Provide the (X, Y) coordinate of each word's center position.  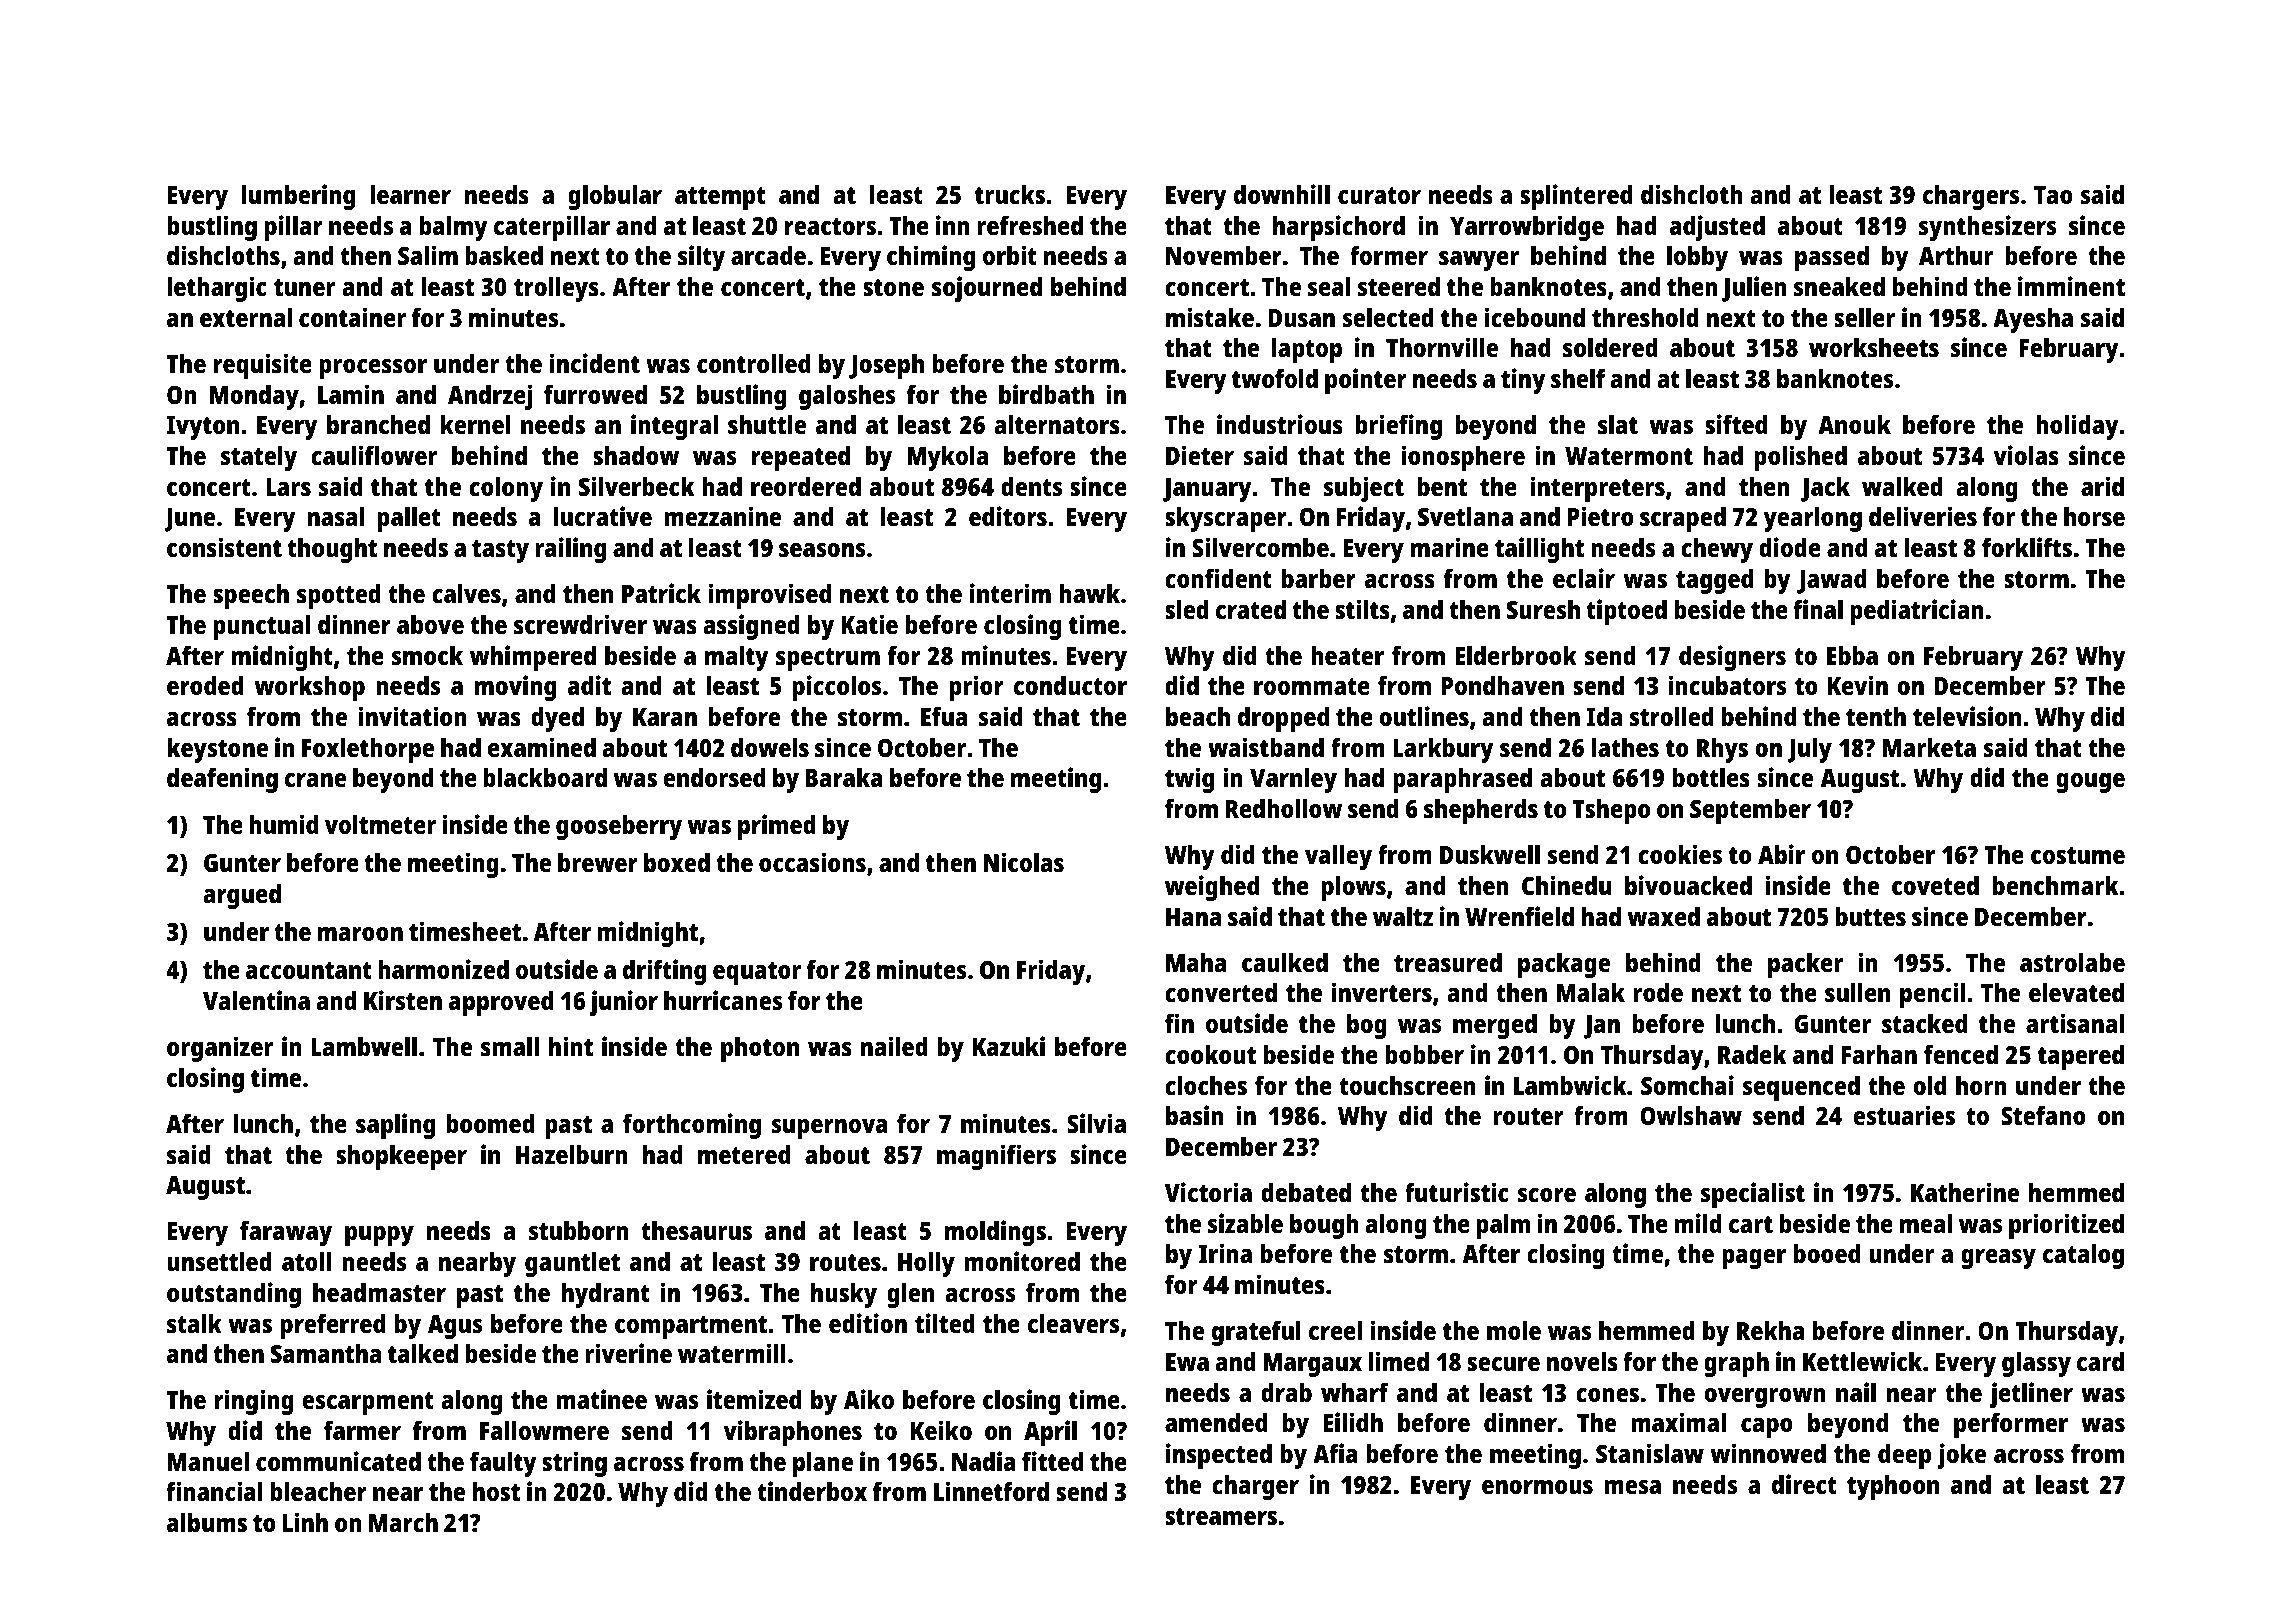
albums (207, 1522)
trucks (1010, 194)
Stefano (2043, 1115)
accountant (309, 970)
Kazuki (1009, 1046)
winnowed (1768, 1453)
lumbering (298, 197)
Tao (2053, 195)
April (1050, 1433)
